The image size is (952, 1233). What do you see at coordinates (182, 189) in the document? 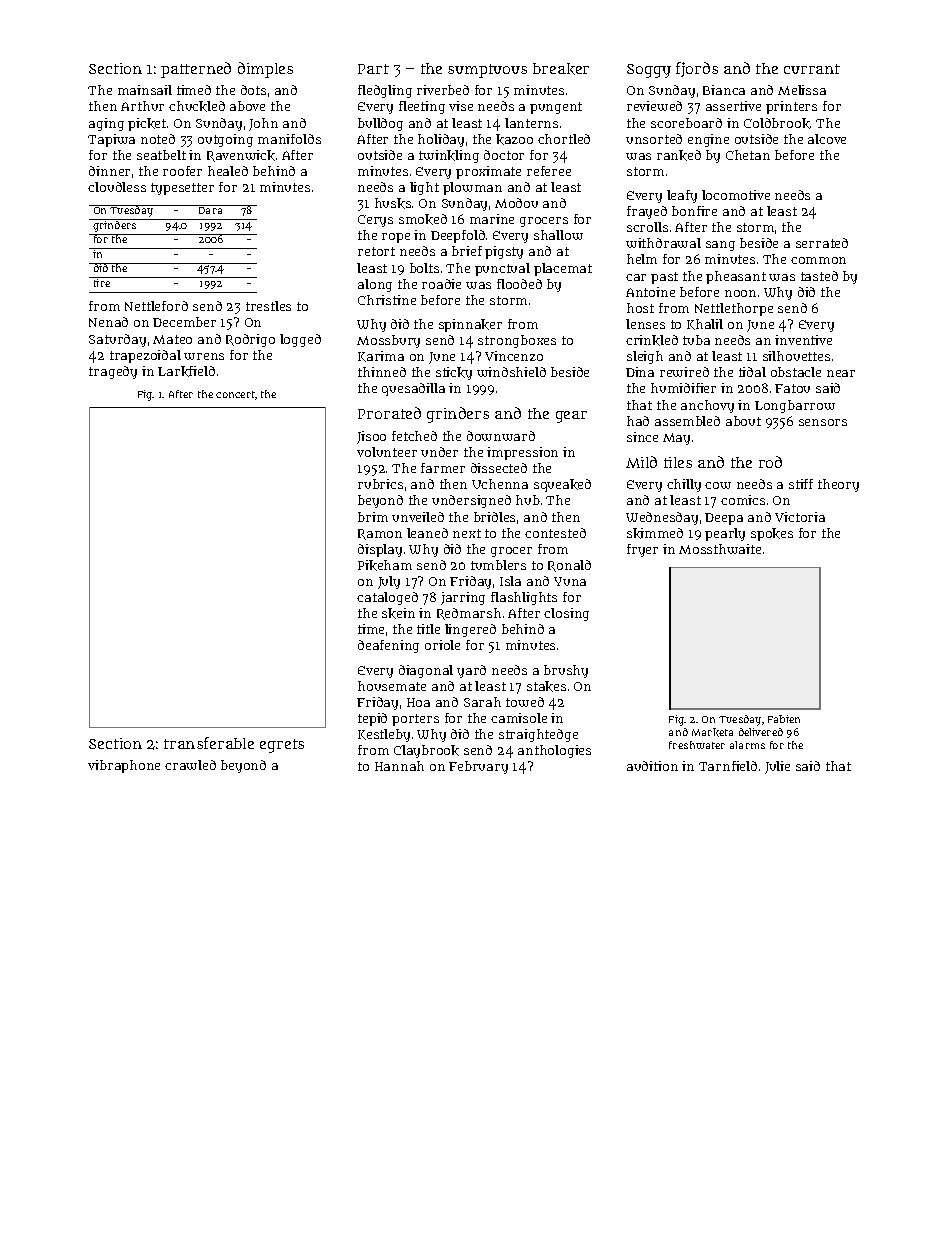
I see `typesetter` at bounding box center [182, 189].
